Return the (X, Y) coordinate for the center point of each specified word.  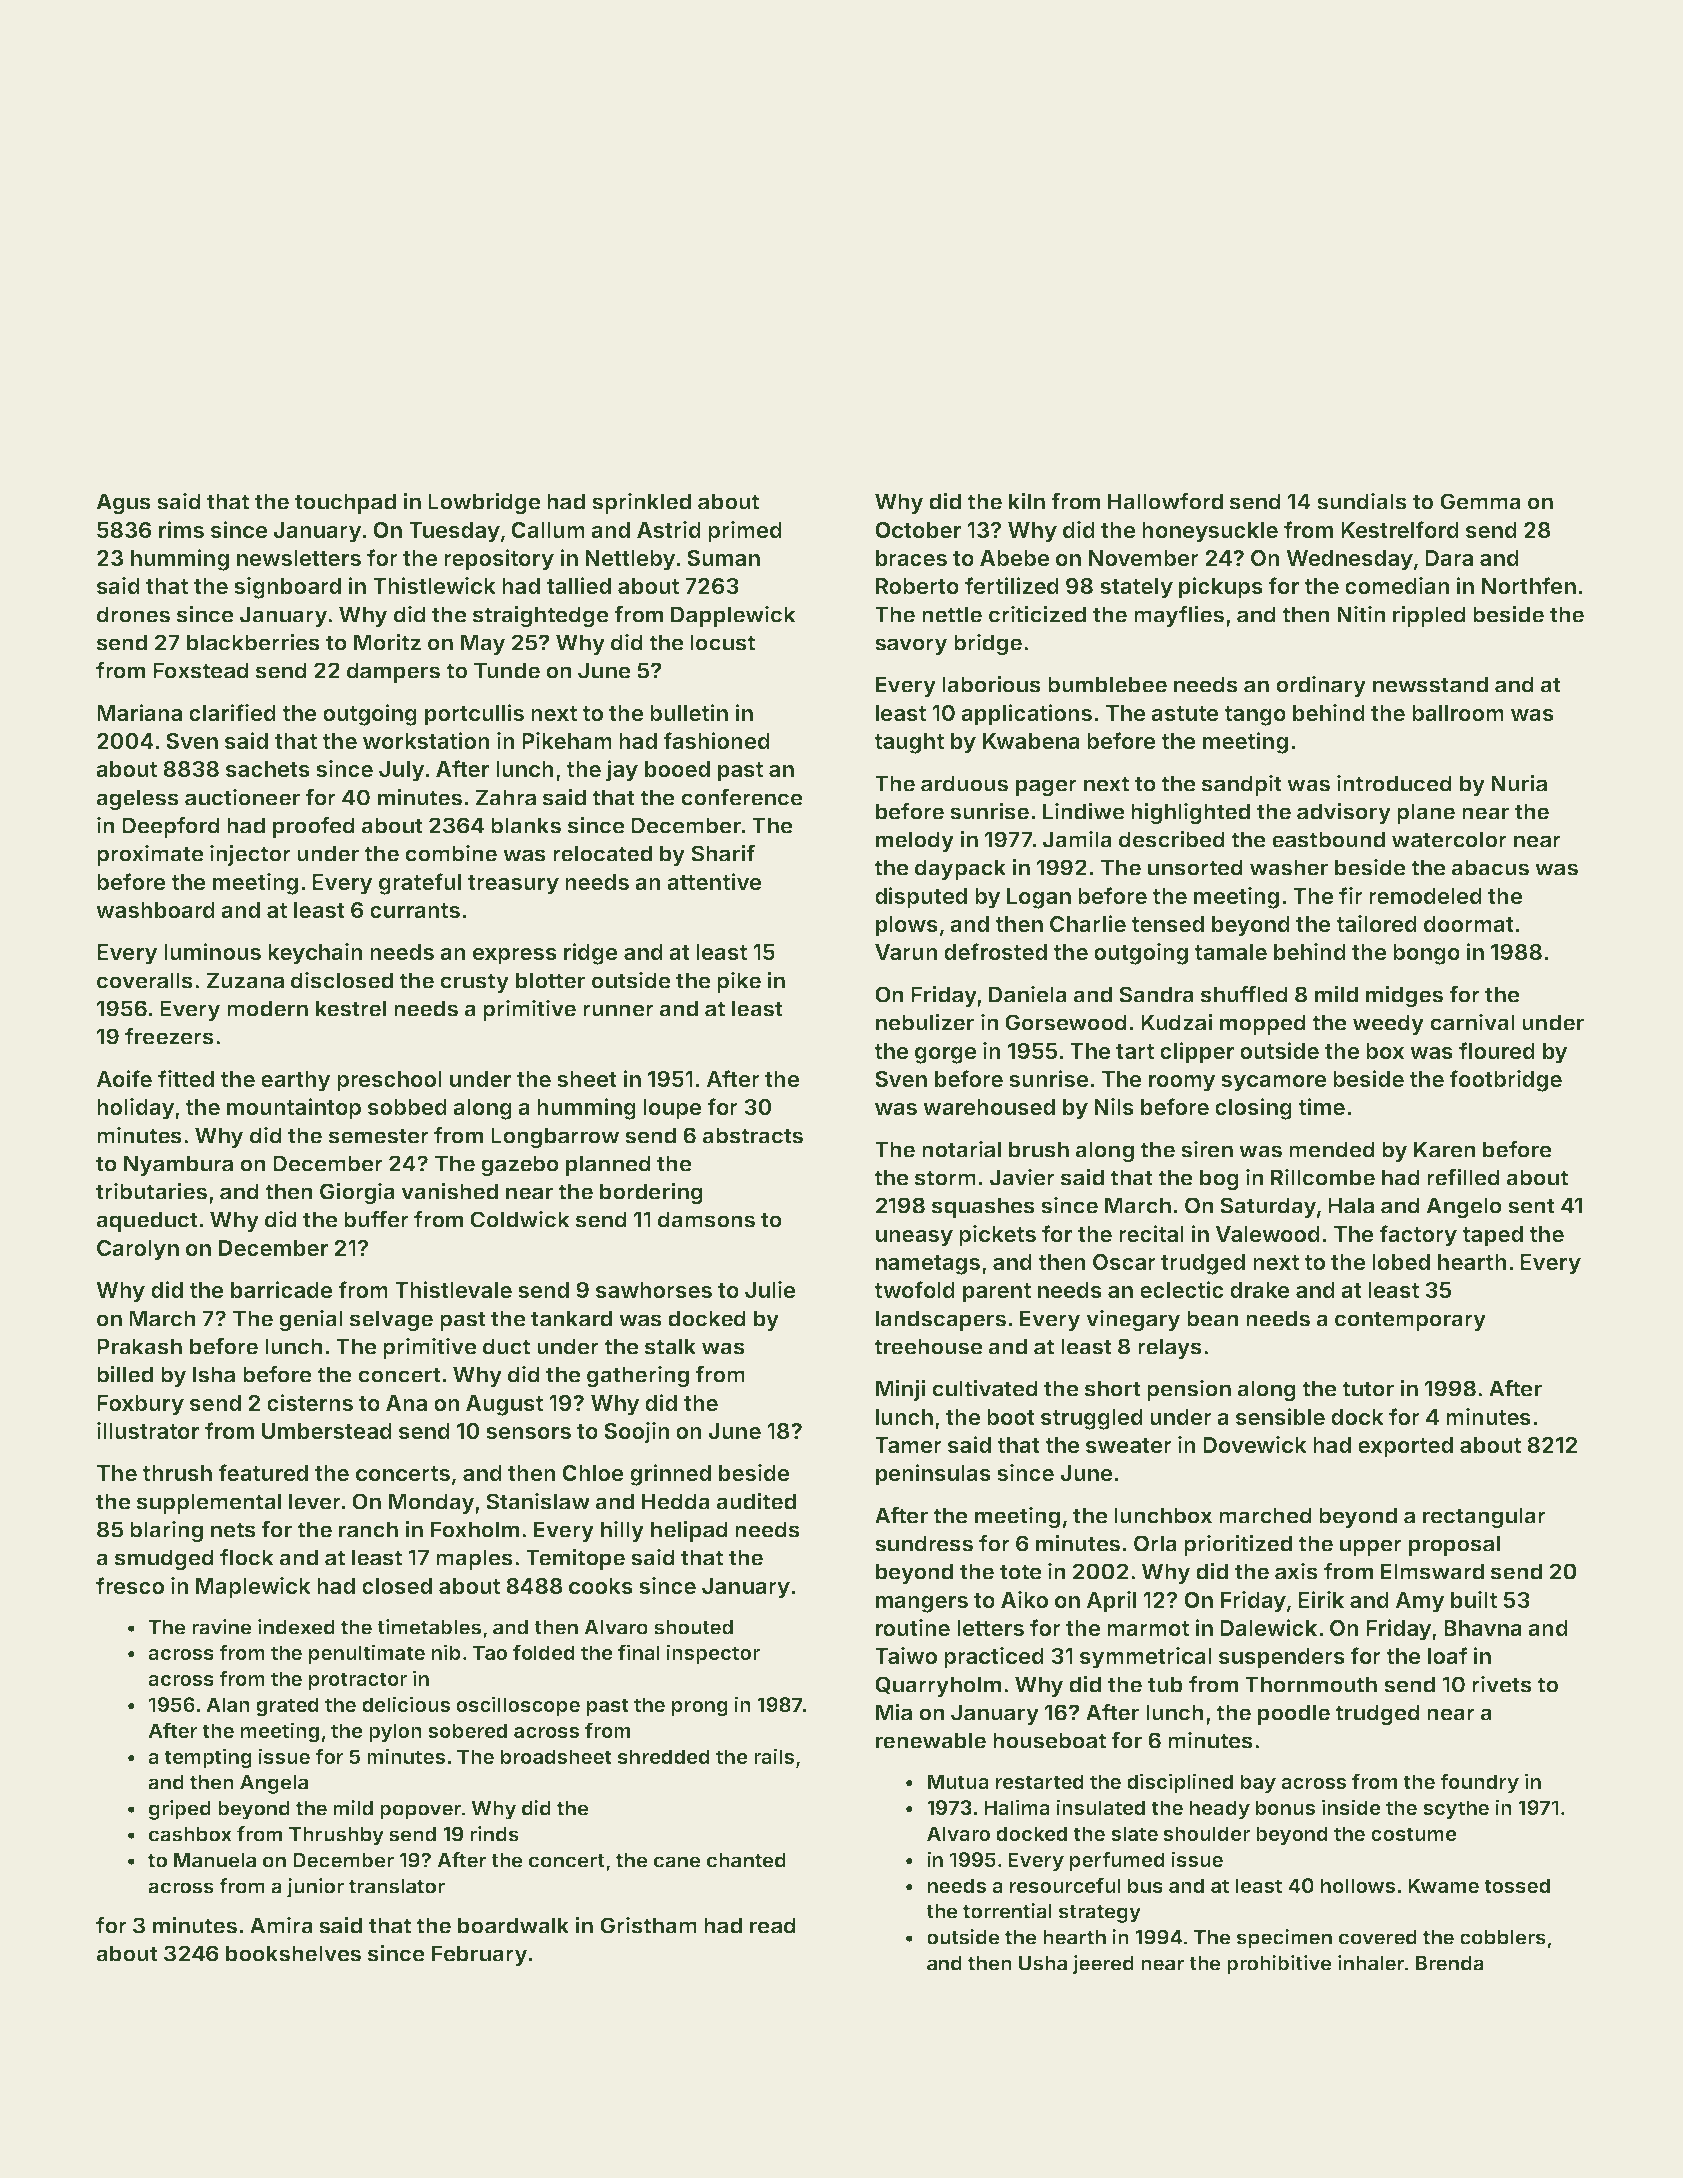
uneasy (914, 1238)
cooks (601, 1586)
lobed (1401, 1262)
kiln (1027, 501)
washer (1289, 867)
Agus (123, 504)
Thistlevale (453, 1289)
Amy (1420, 1602)
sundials (1362, 501)
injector (250, 855)
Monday (432, 1503)
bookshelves (293, 1953)
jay (622, 771)
